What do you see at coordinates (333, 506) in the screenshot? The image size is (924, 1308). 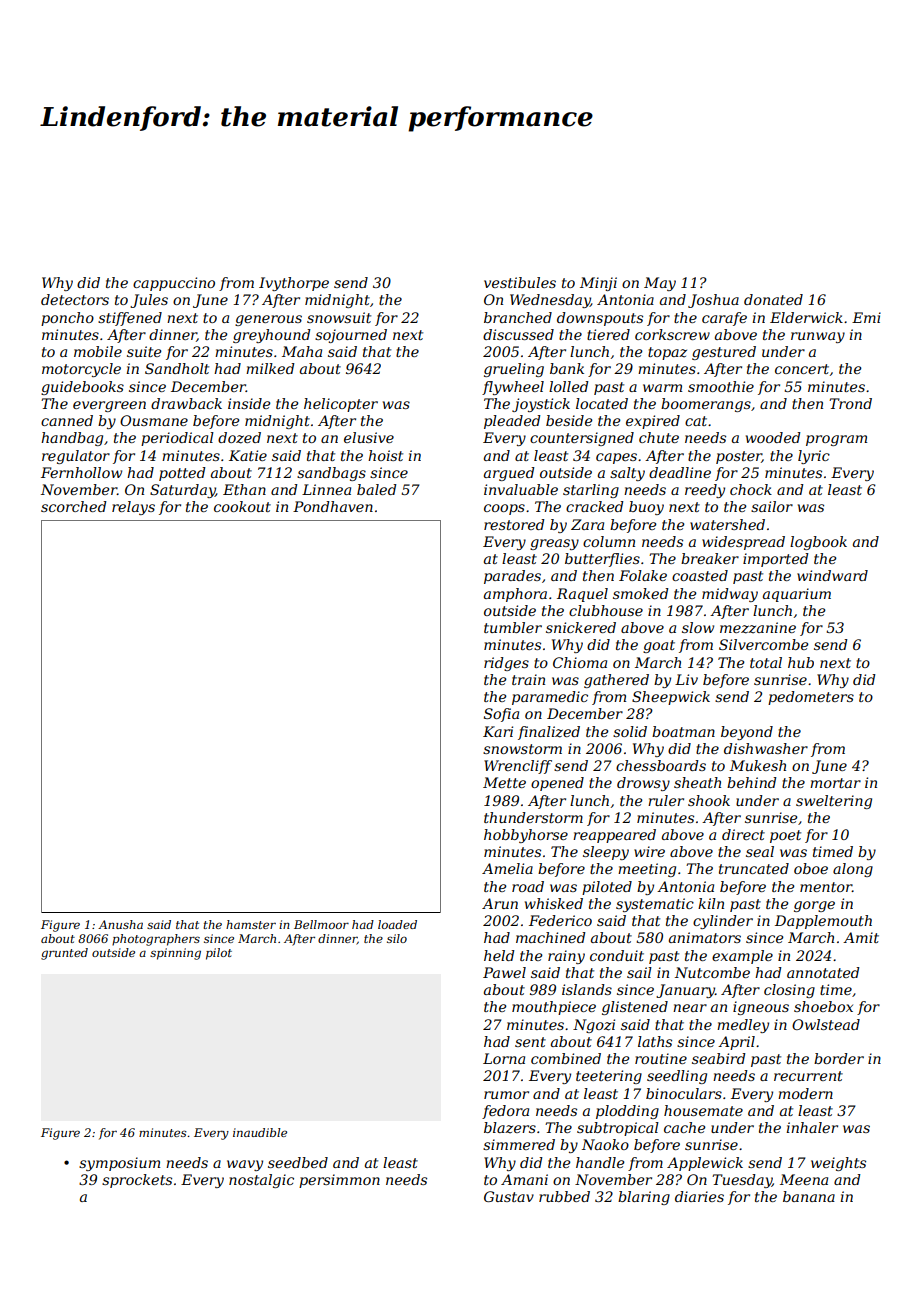 I see `Pondhaven` at bounding box center [333, 506].
